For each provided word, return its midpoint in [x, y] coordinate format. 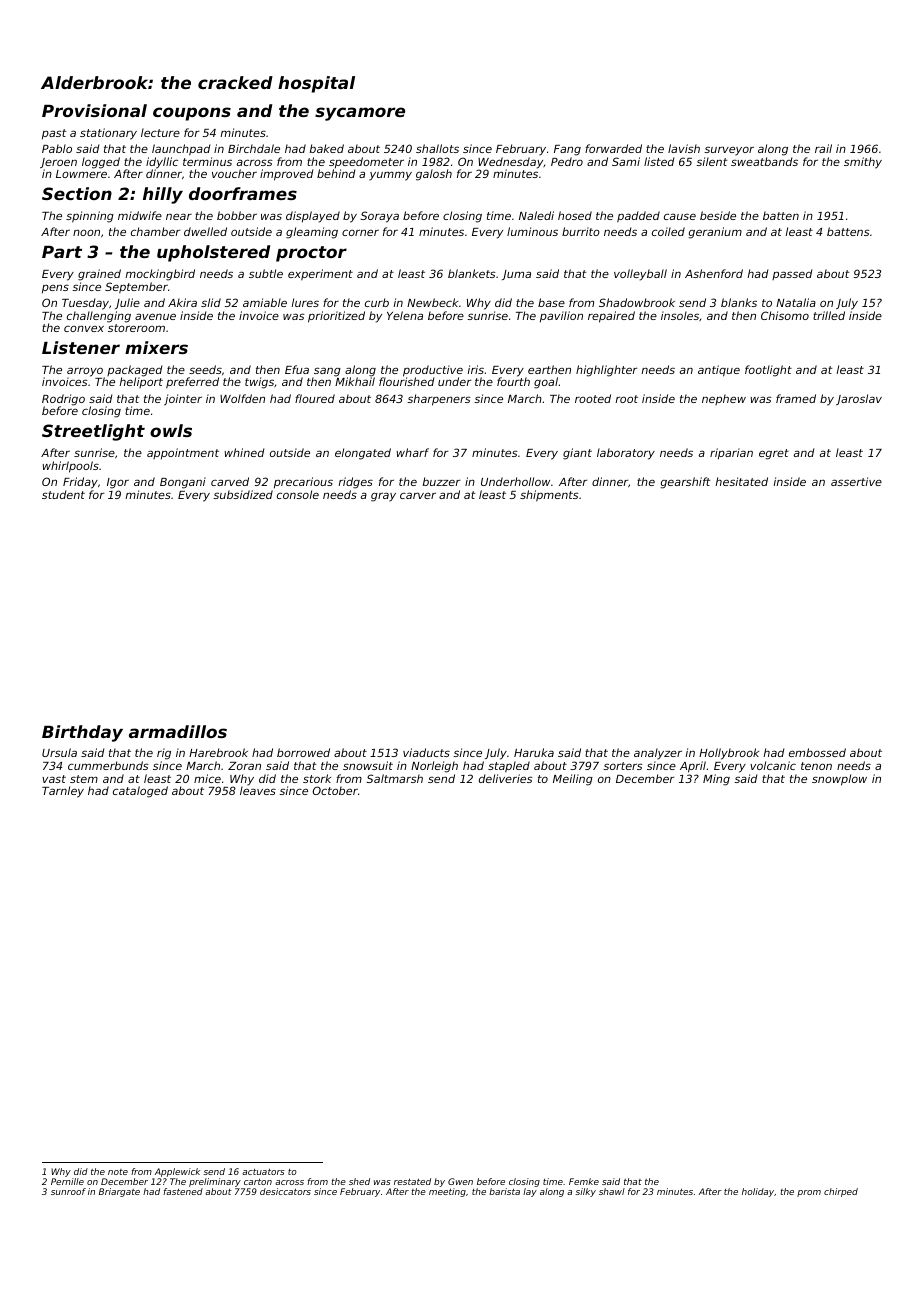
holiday [758, 1192]
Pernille [67, 1181]
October [335, 790]
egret [774, 454]
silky [585, 1192]
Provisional [94, 110]
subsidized [243, 494]
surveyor [729, 151]
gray [383, 497]
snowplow [839, 780]
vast [54, 779]
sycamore [360, 114]
